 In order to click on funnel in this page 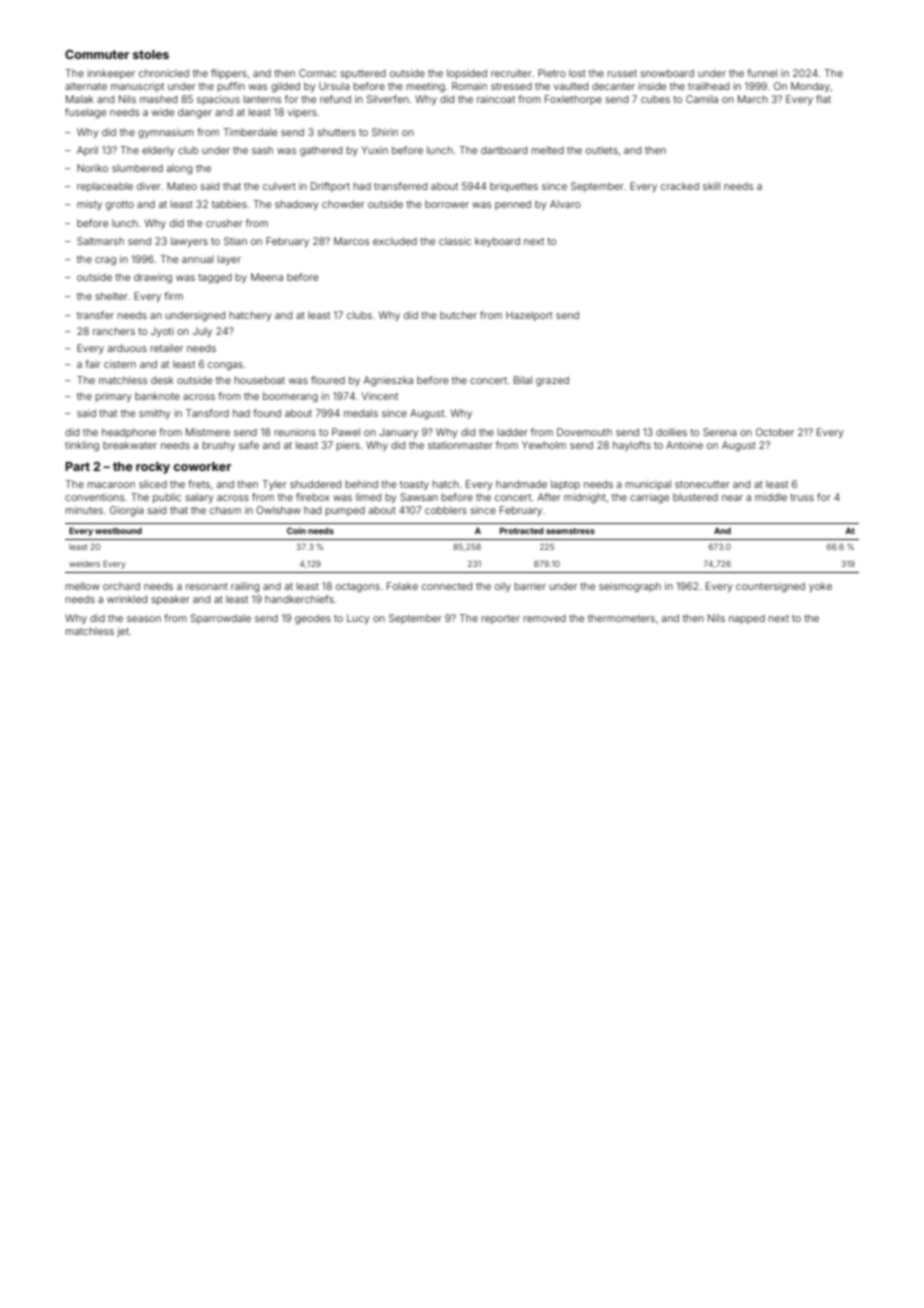, I will do `click(762, 73)`.
